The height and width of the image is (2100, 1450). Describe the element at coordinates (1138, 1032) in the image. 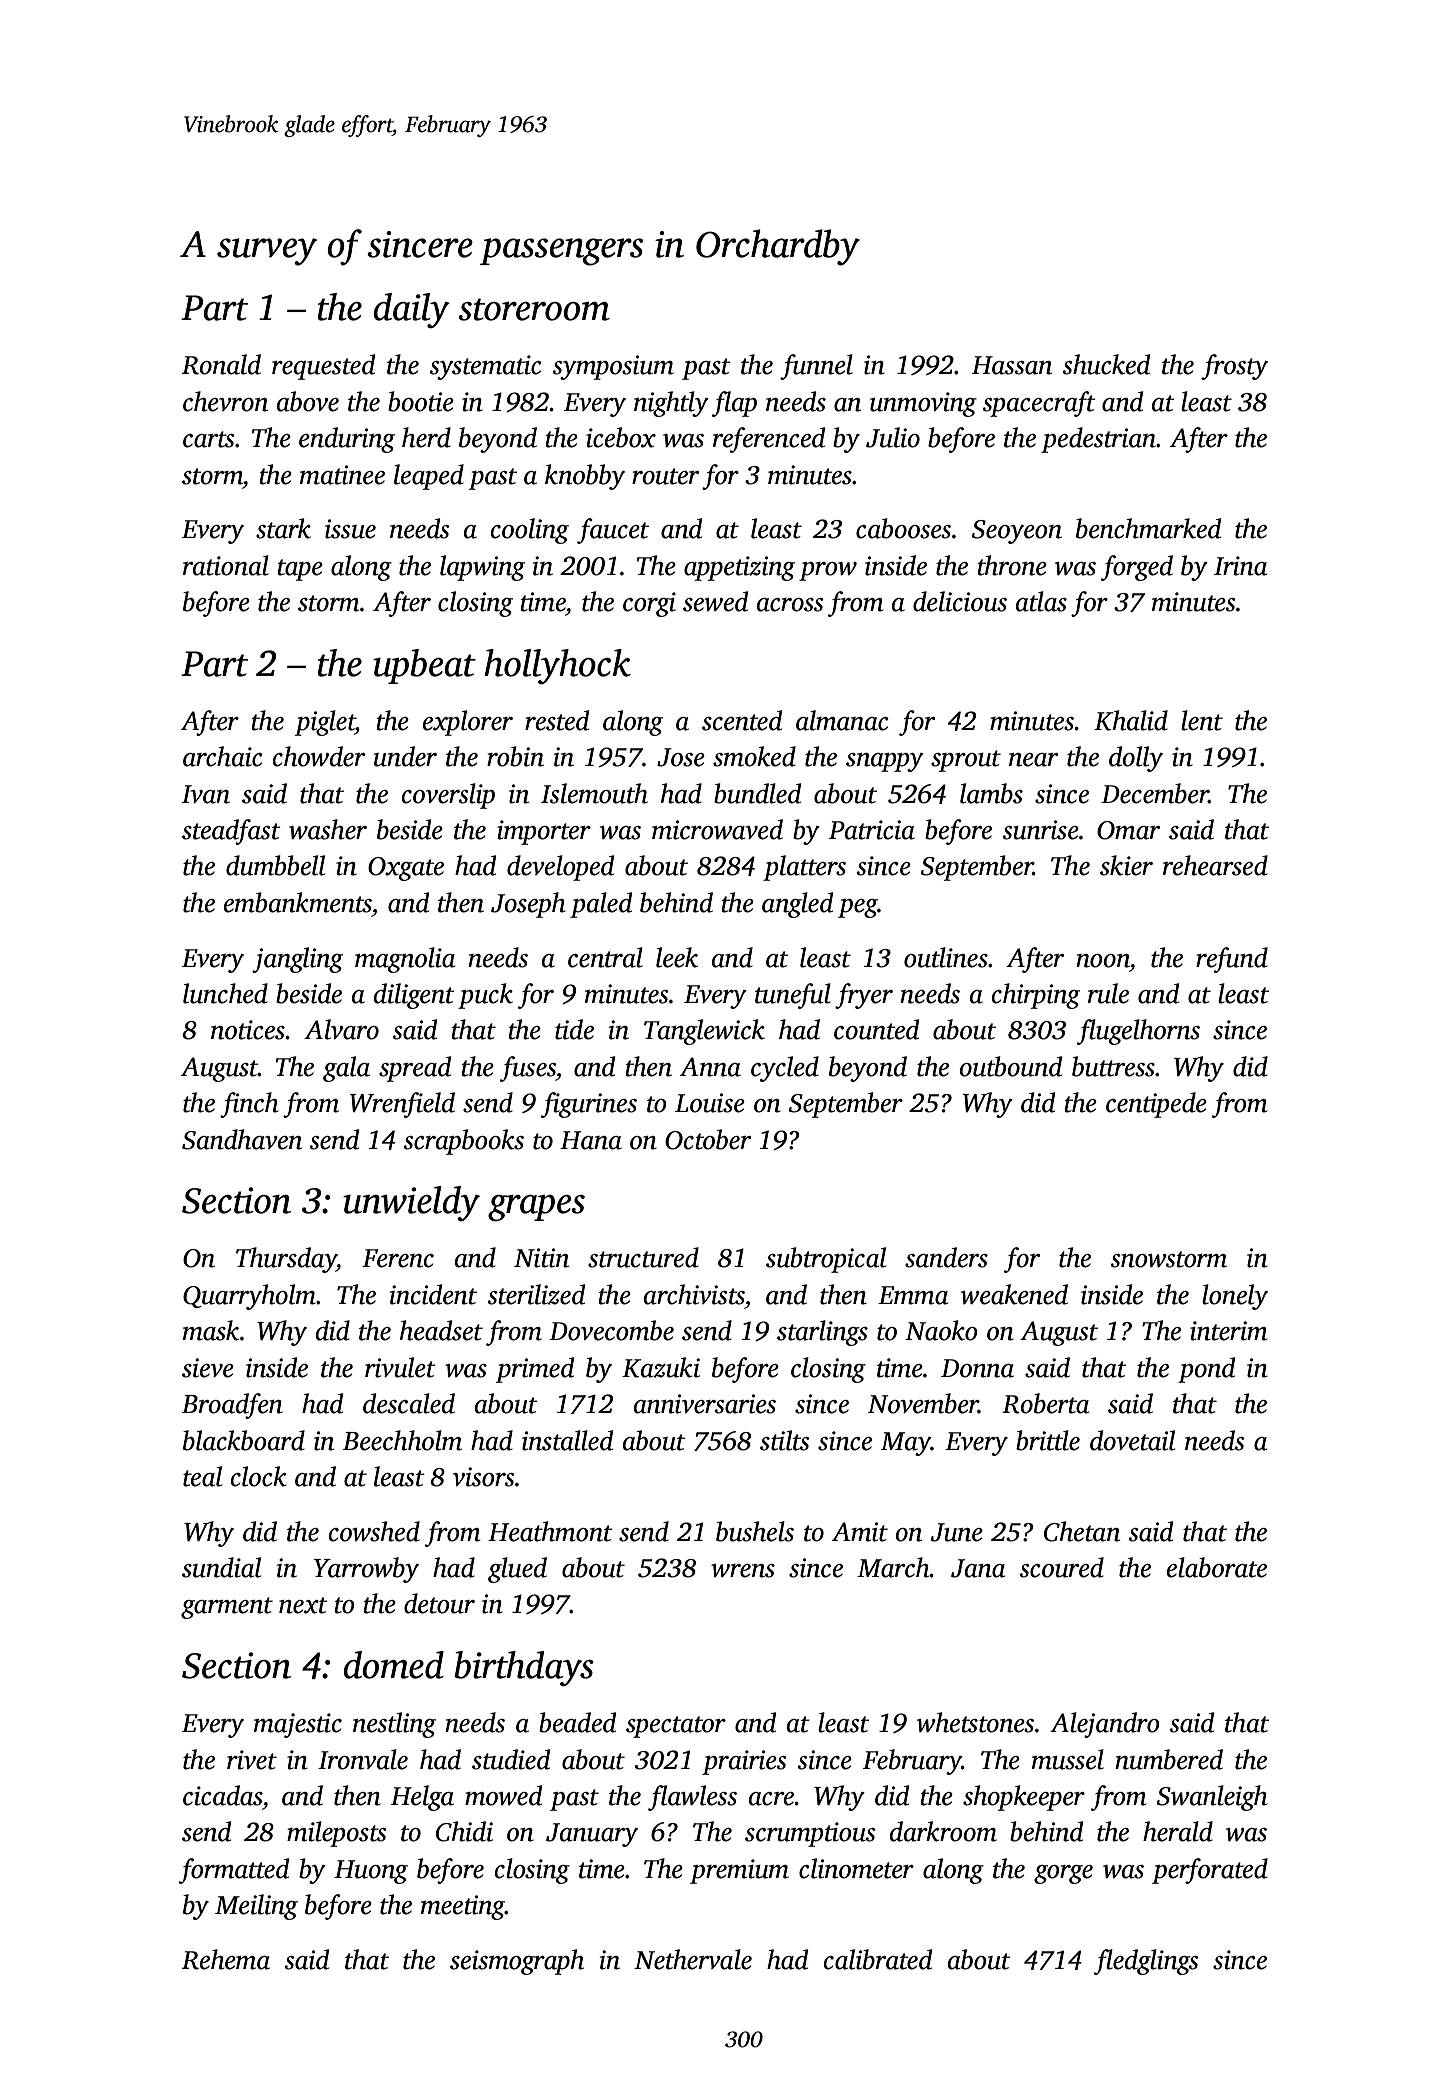

I see `flugelhorns` at that location.
